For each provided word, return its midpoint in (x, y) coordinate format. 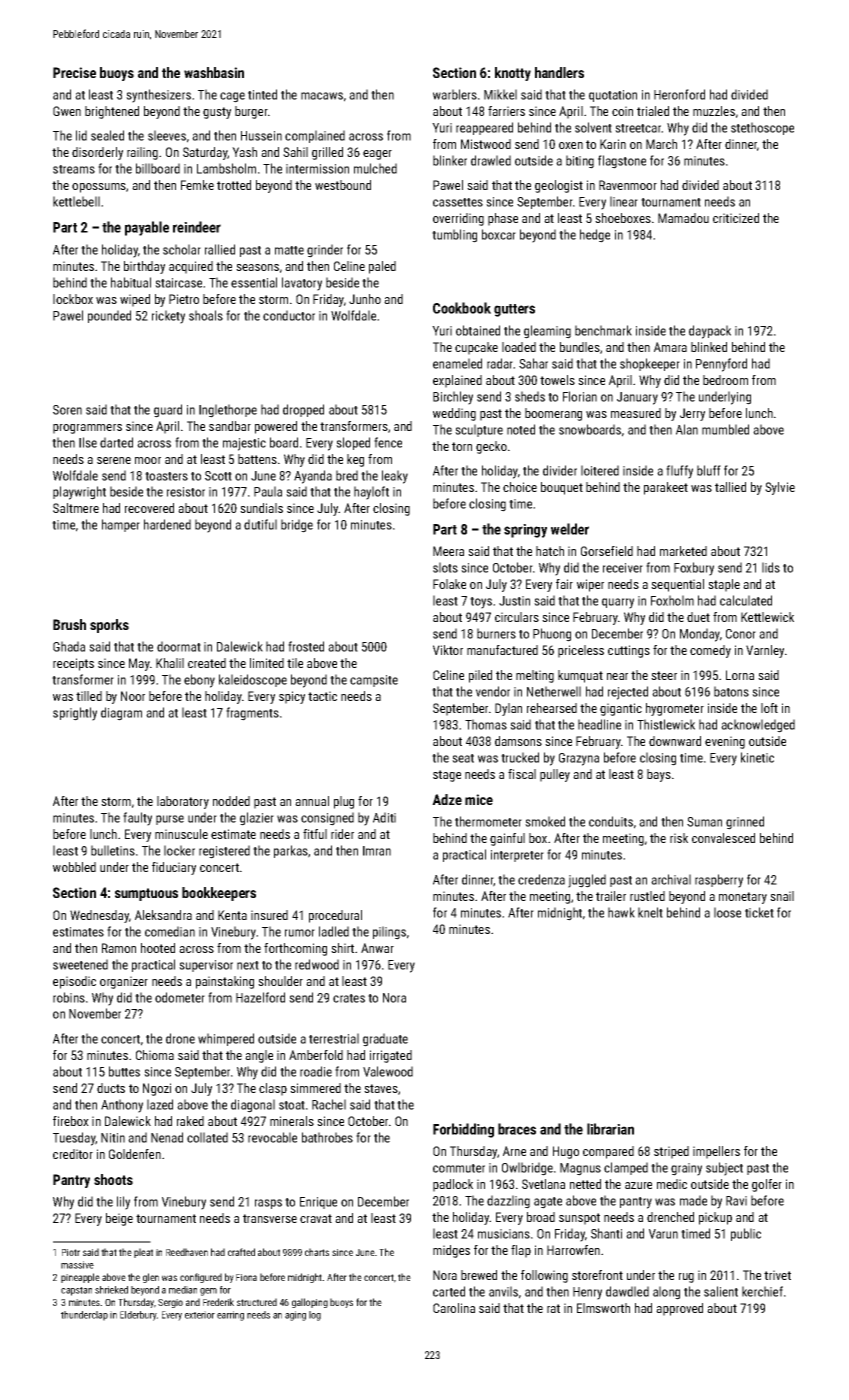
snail (782, 896)
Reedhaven (187, 1252)
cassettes (458, 202)
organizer (124, 982)
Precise (74, 72)
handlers (559, 72)
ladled (334, 931)
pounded (109, 316)
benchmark (603, 330)
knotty (513, 74)
